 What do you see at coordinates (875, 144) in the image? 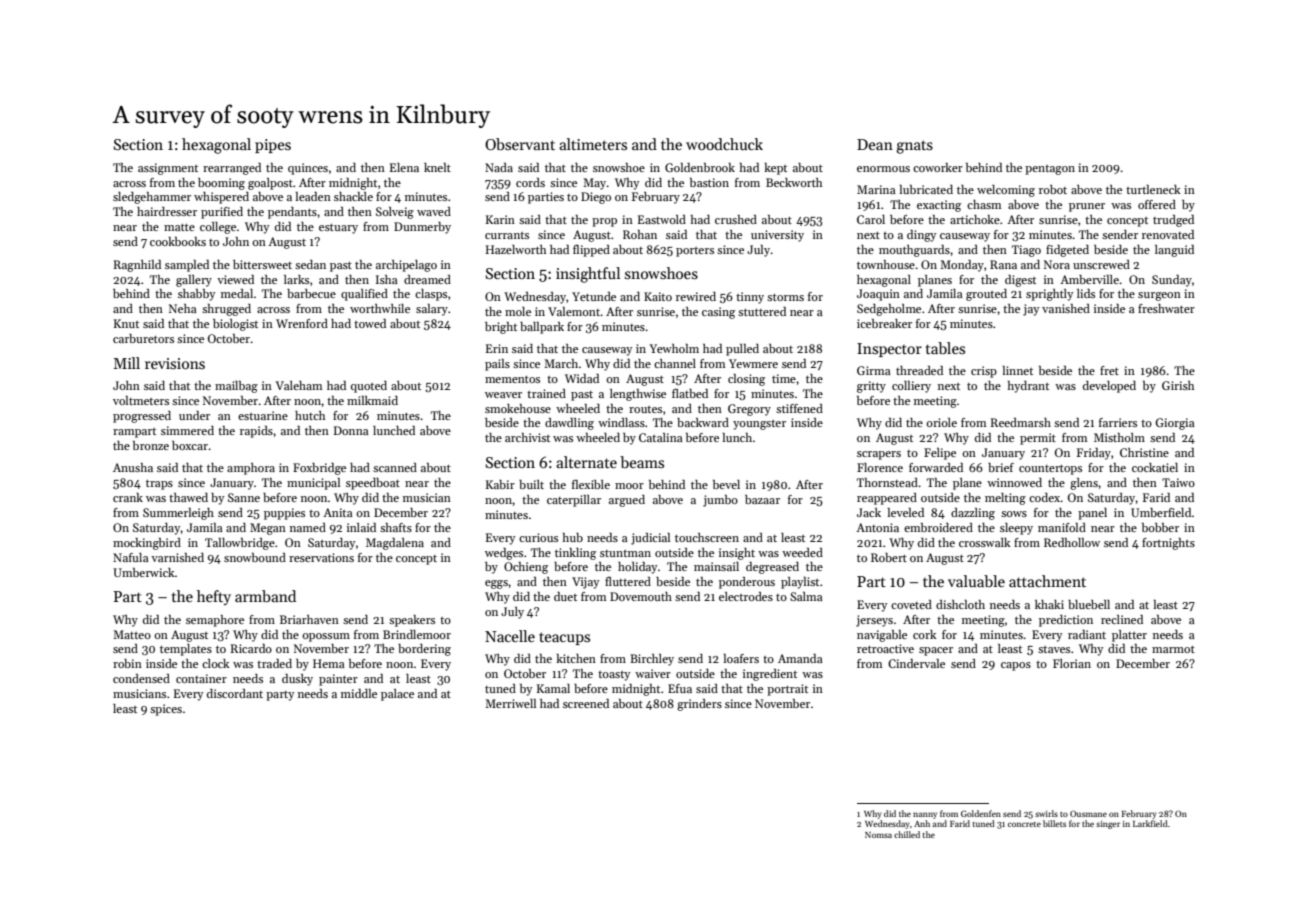
I see `Dean` at bounding box center [875, 144].
